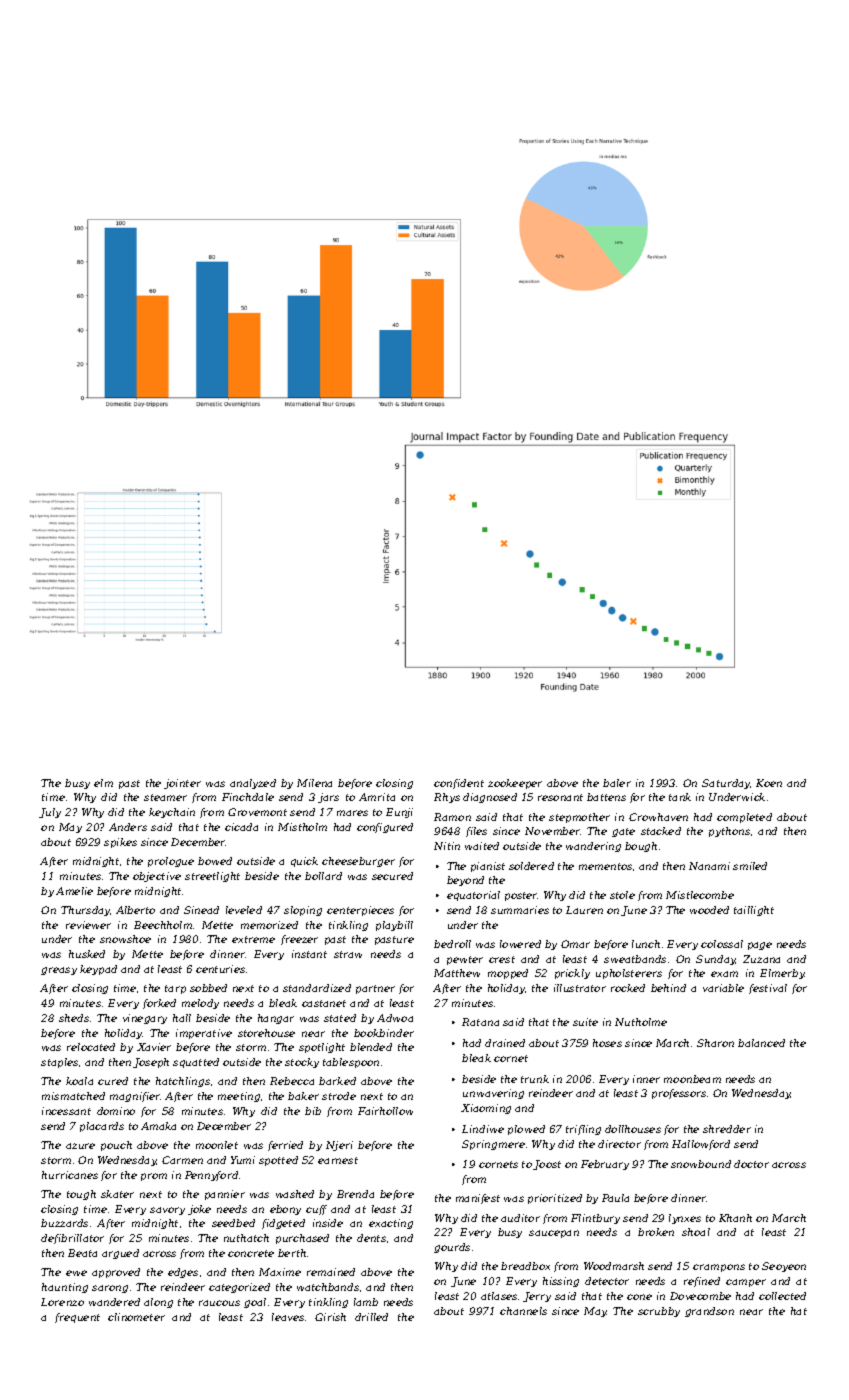 The width and height of the page is (849, 1400). Describe the element at coordinates (761, 1043) in the page. I see `balanced` at that location.
